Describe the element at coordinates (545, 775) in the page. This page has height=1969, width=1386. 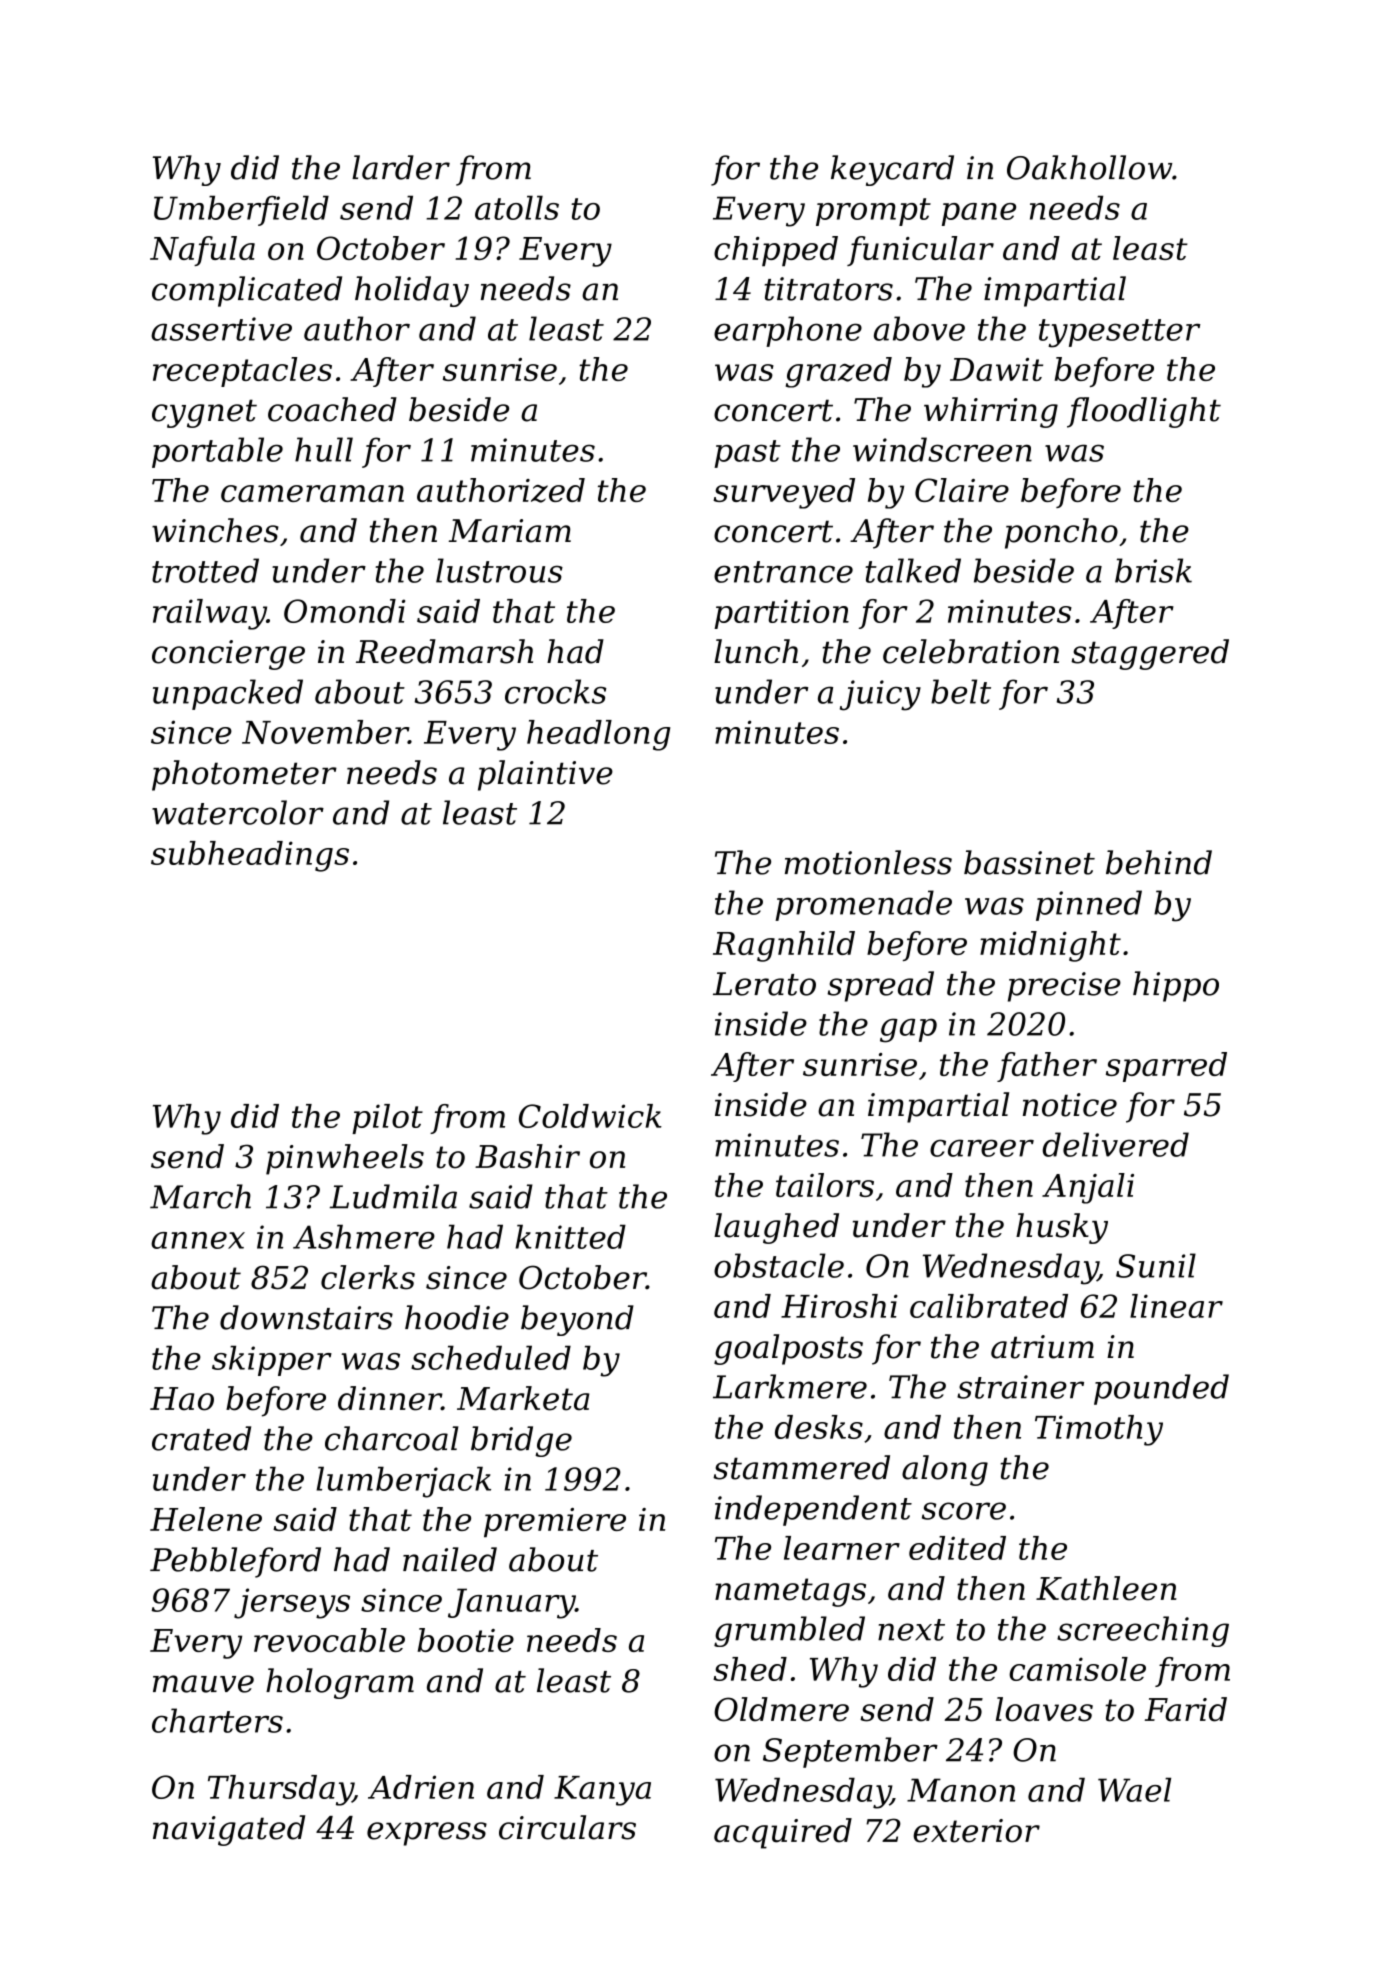
I see `plaintive` at that location.
